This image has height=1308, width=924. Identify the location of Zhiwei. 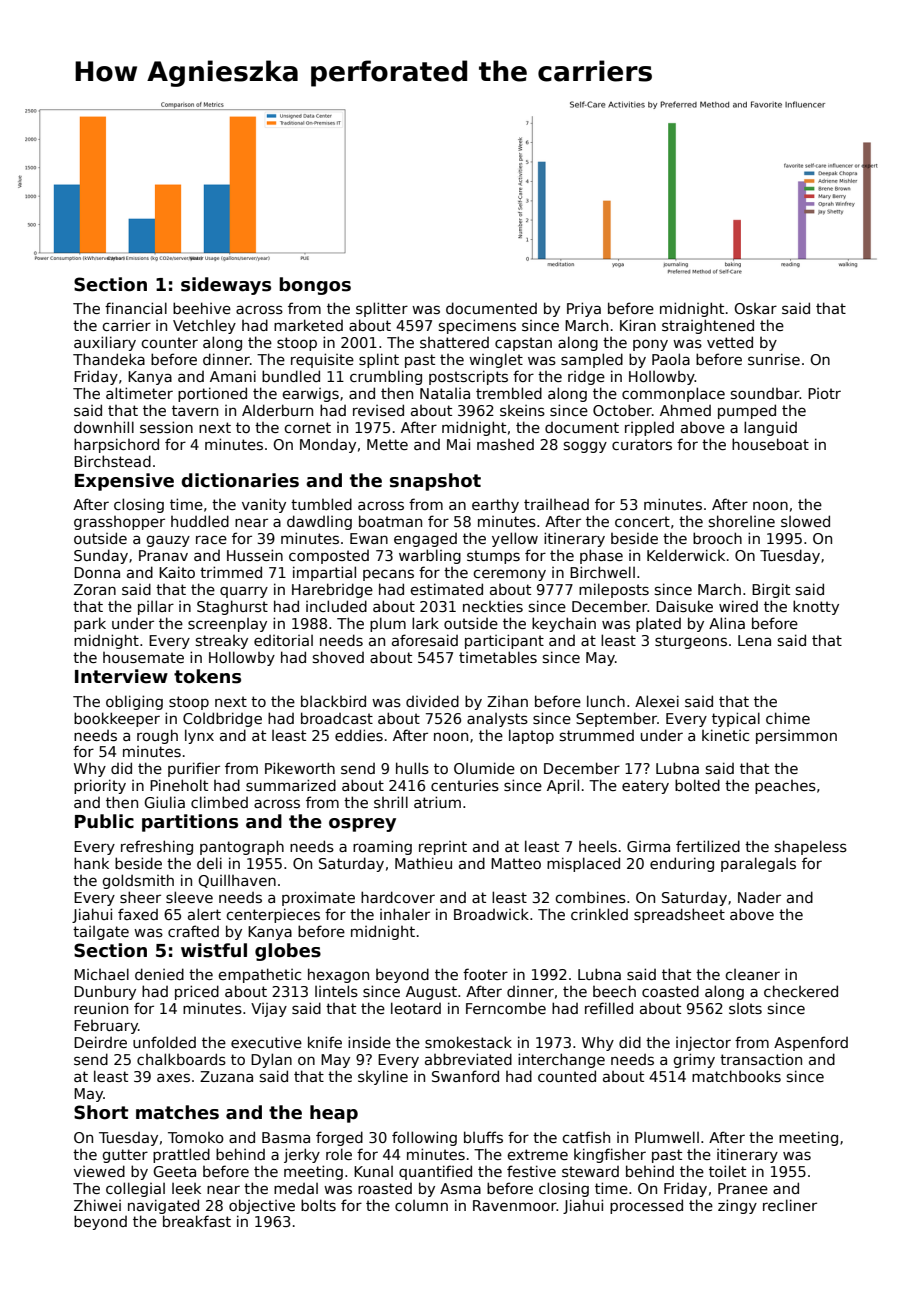
(97, 1205).
